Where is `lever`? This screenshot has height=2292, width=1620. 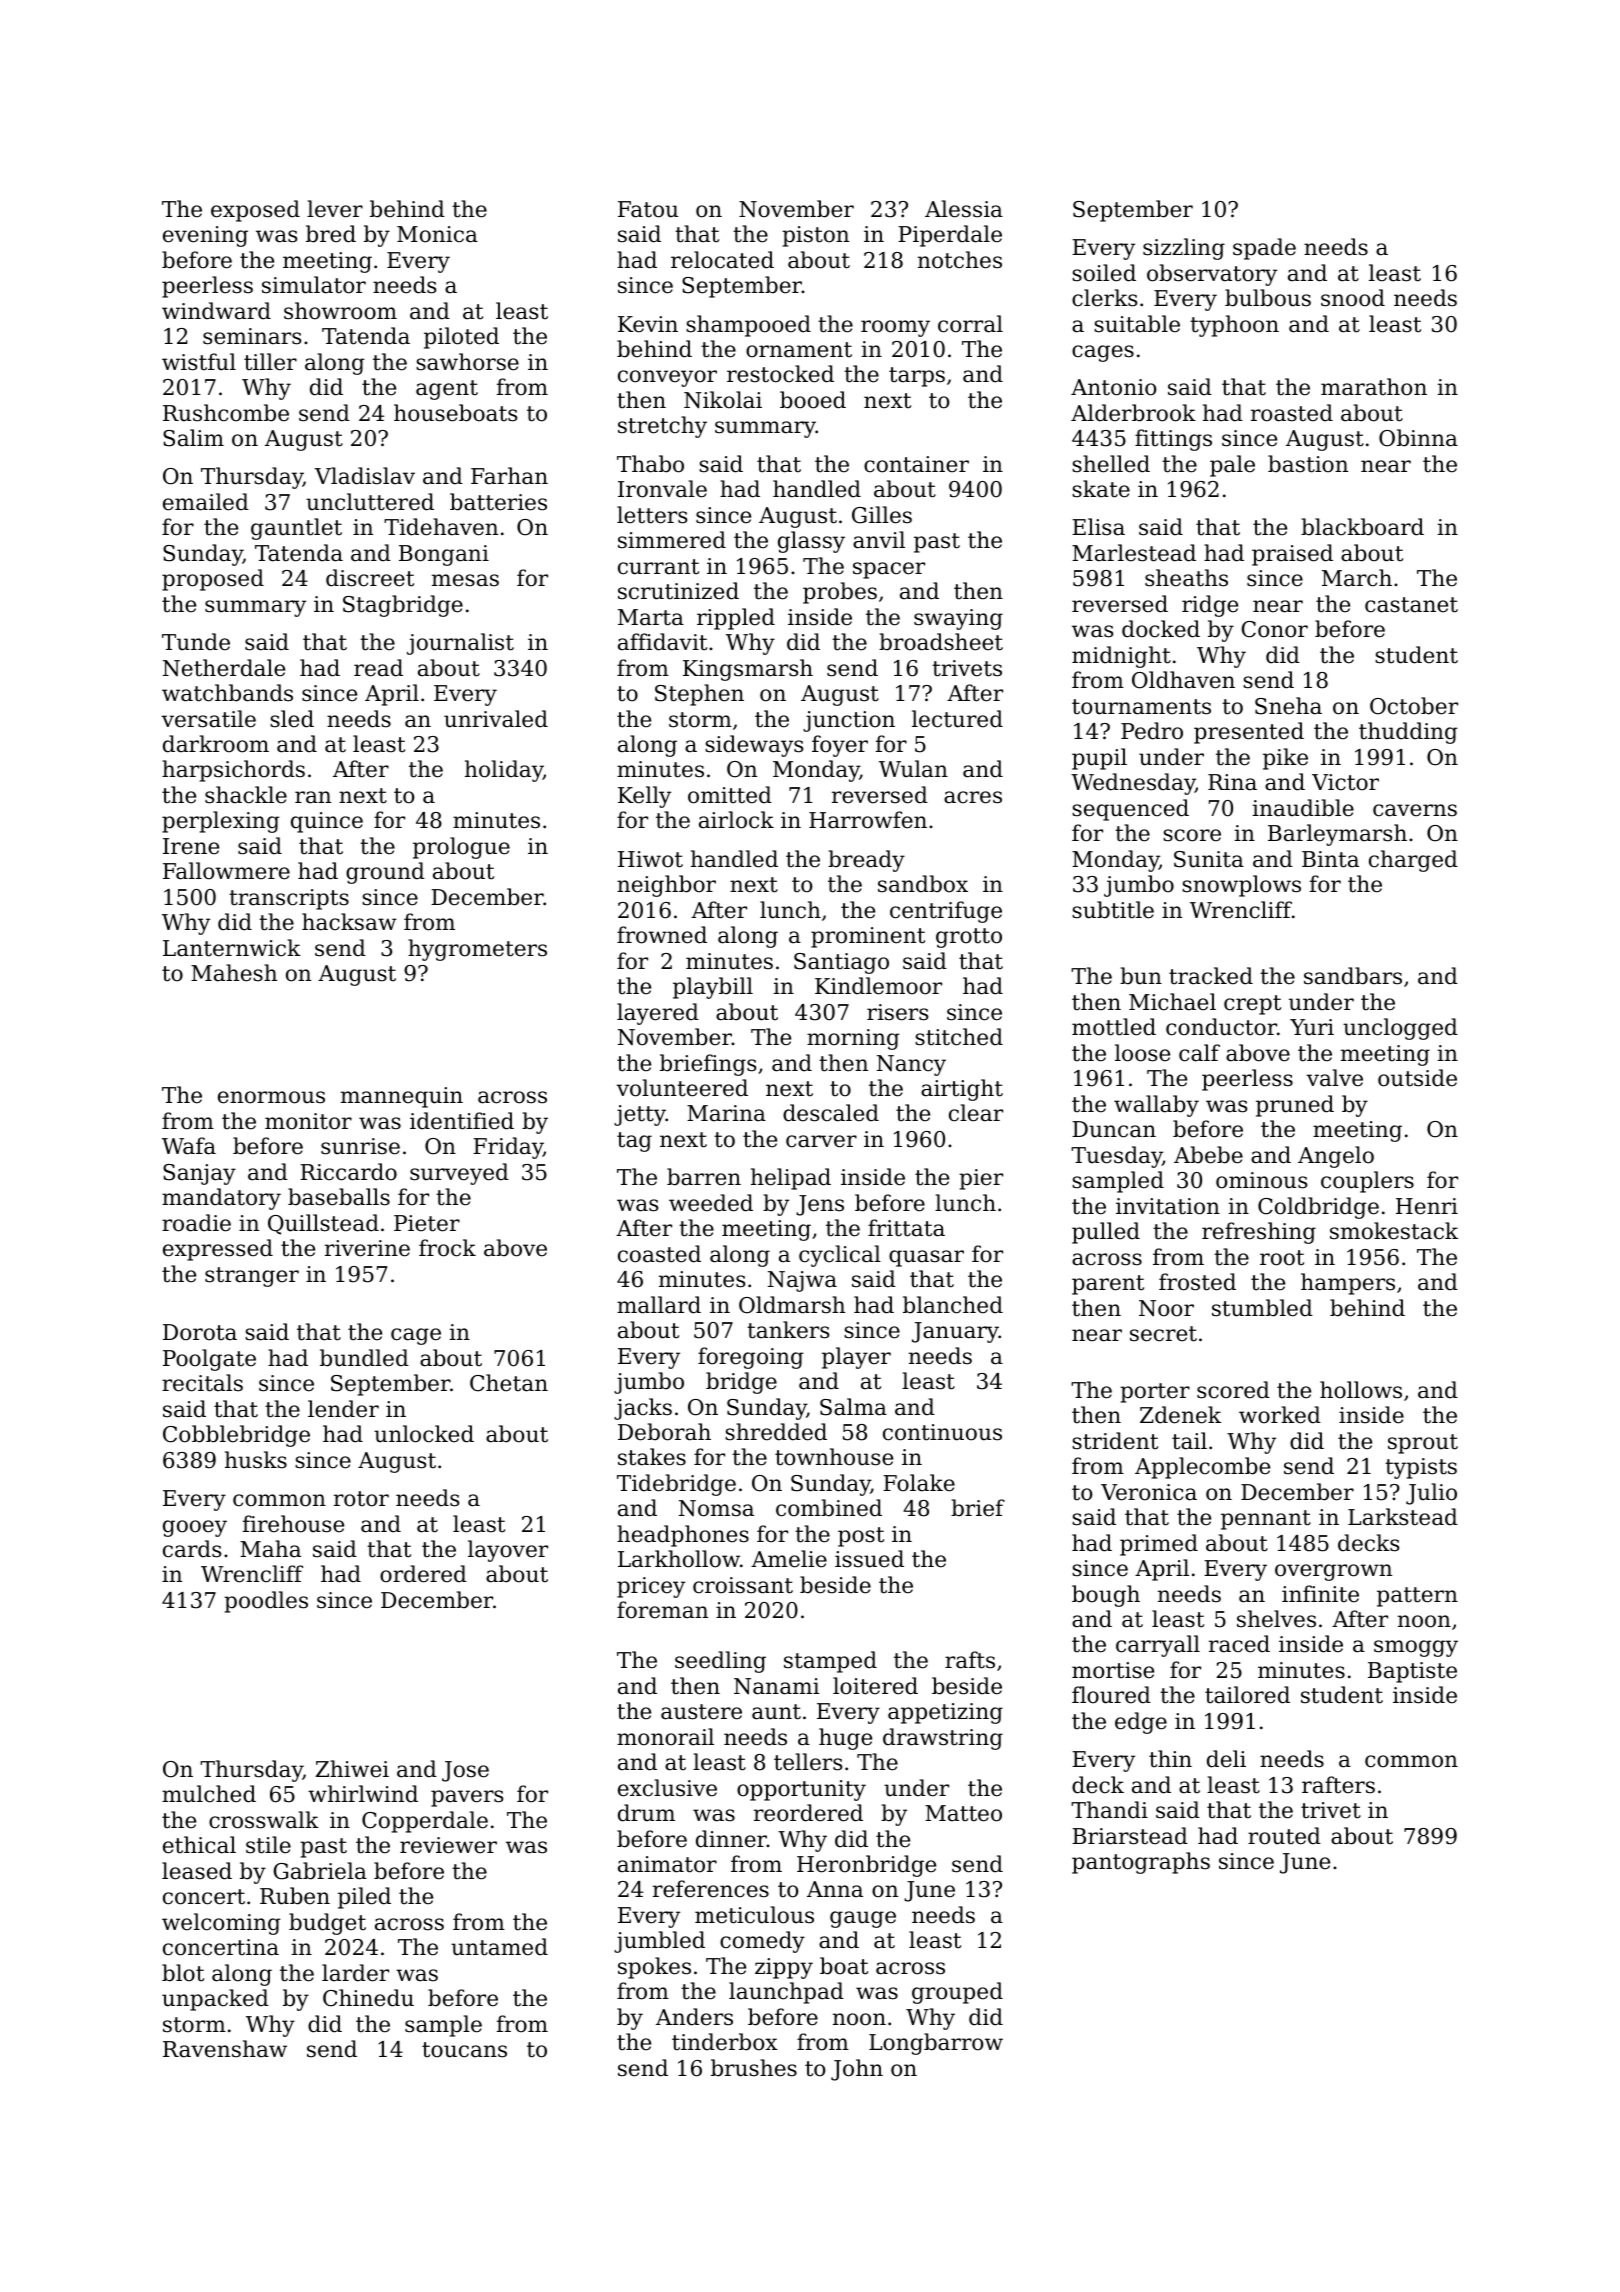
lever is located at coordinates (335, 209).
